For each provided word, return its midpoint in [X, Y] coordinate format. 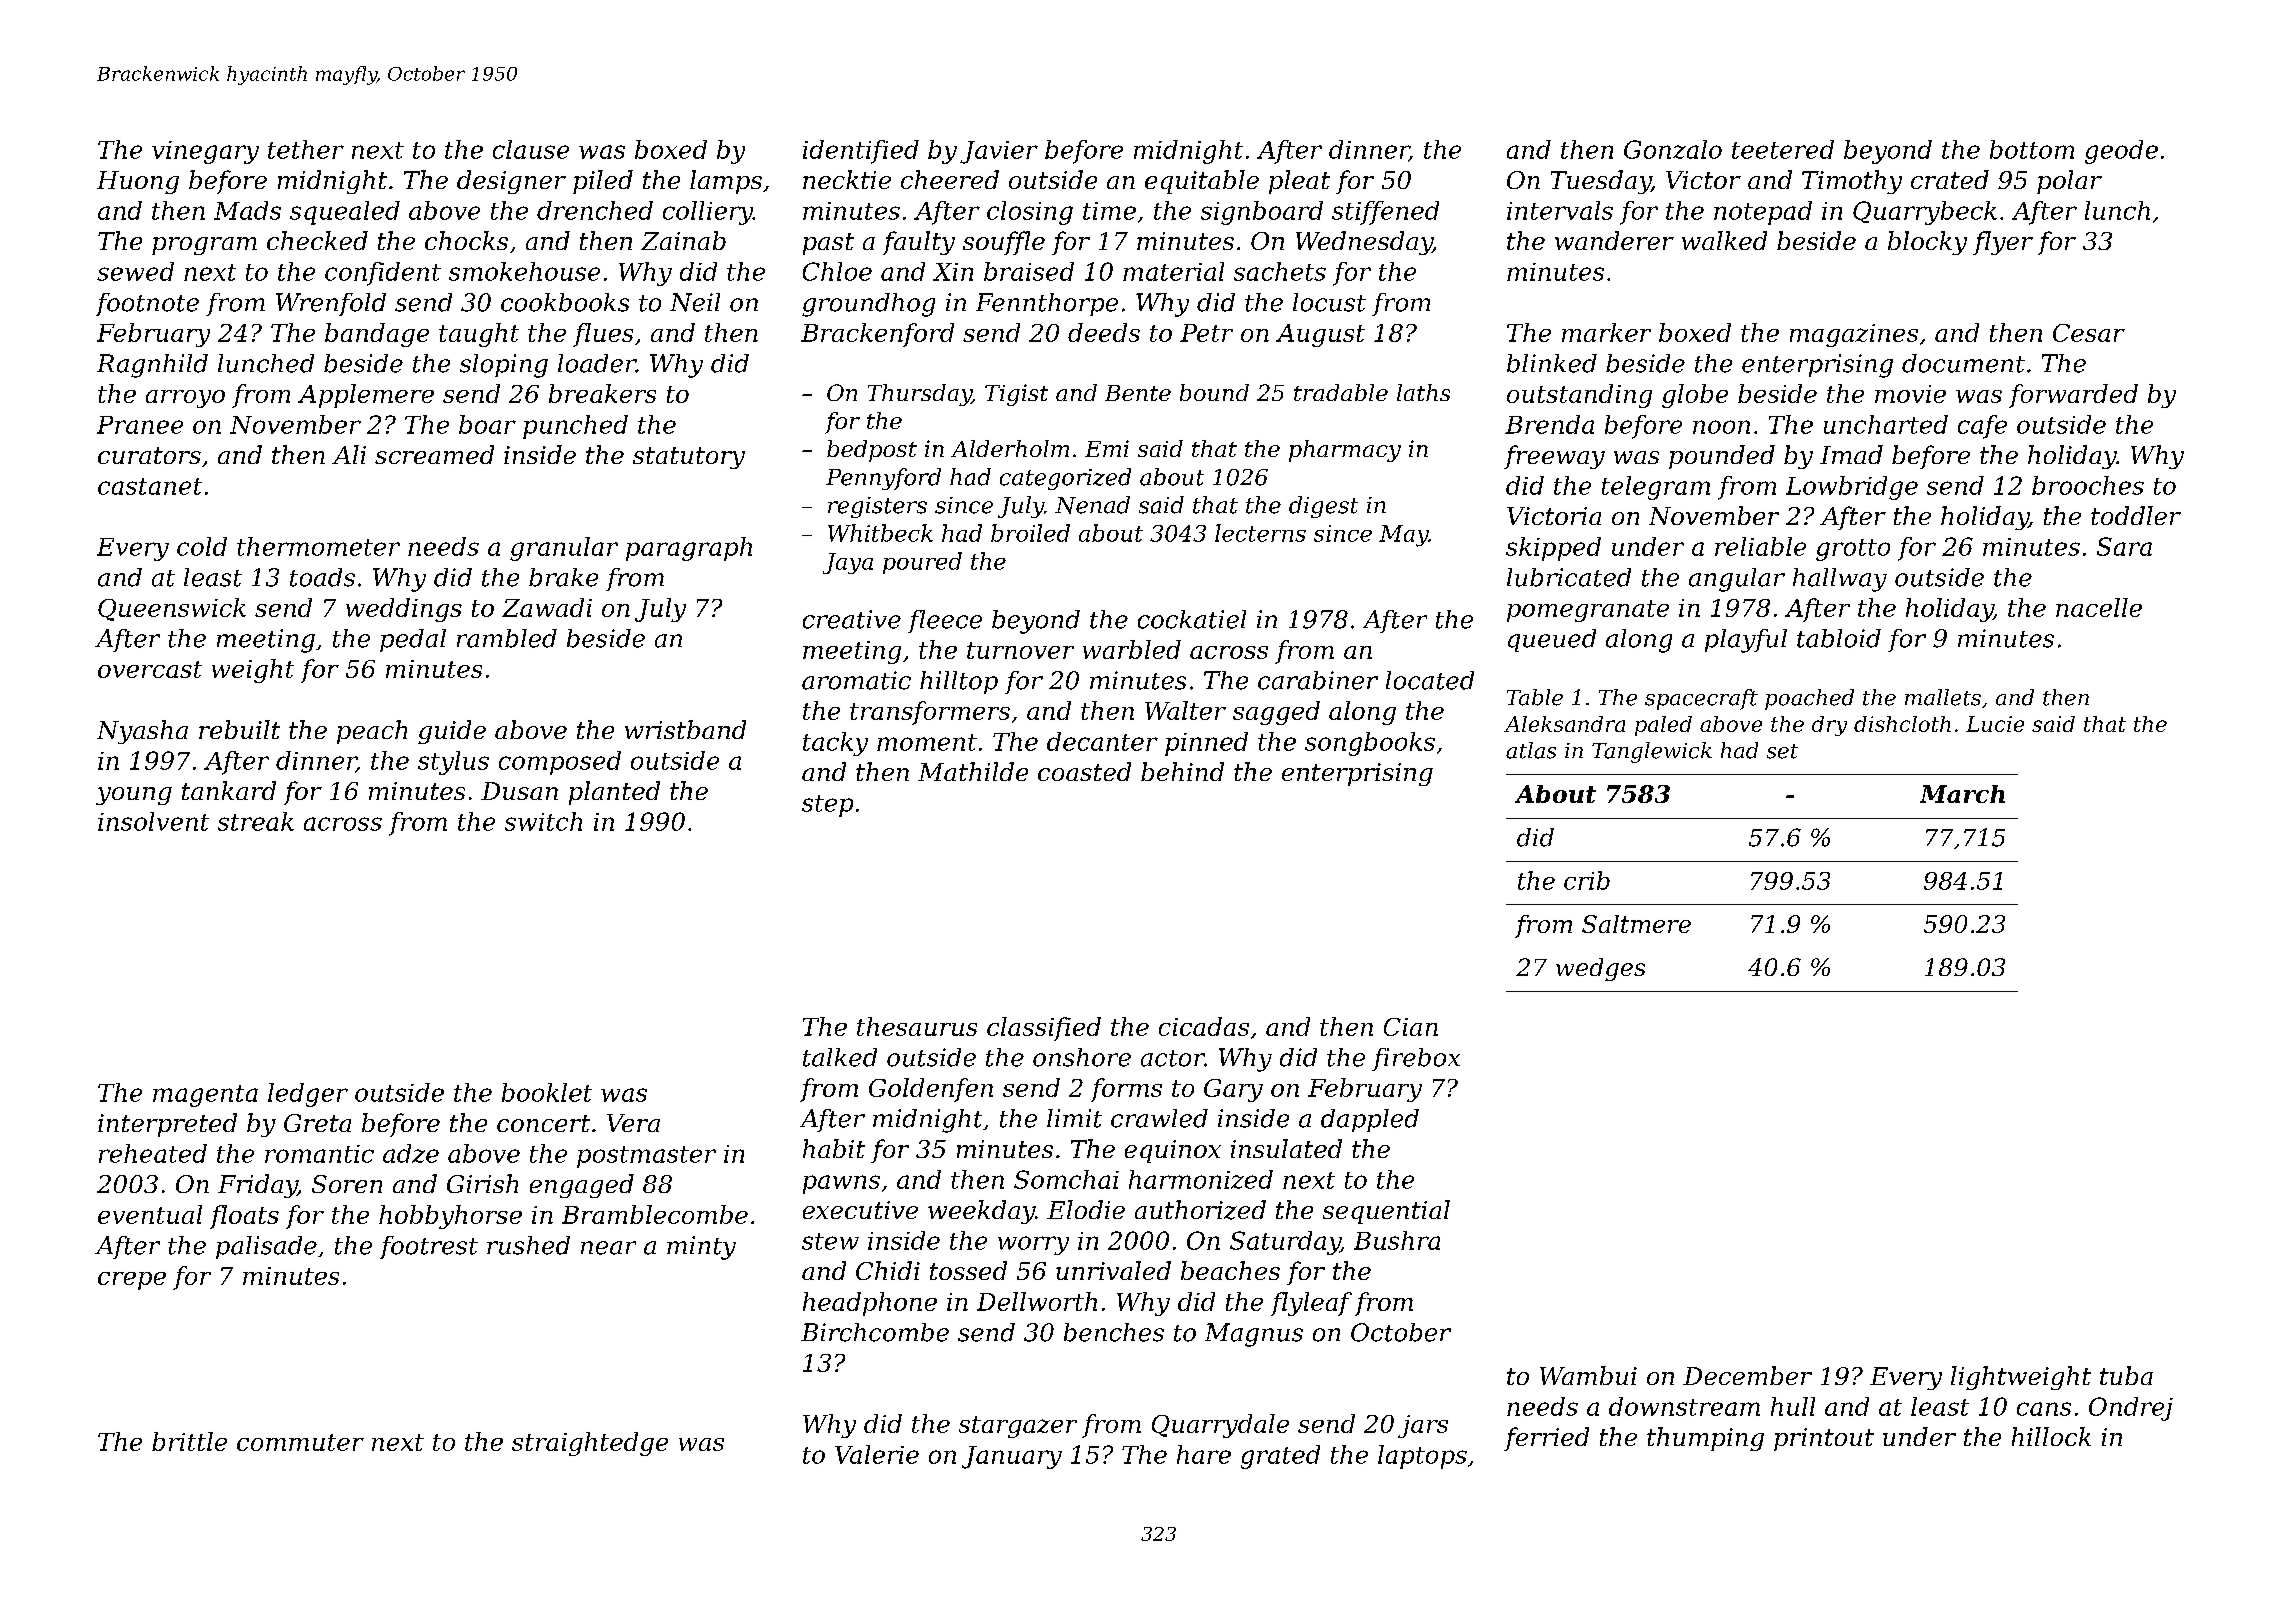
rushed [528, 1245]
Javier [999, 152]
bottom [2032, 149]
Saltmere [1636, 924]
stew [830, 1241]
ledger [308, 1095]
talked [840, 1057]
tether [306, 149]
